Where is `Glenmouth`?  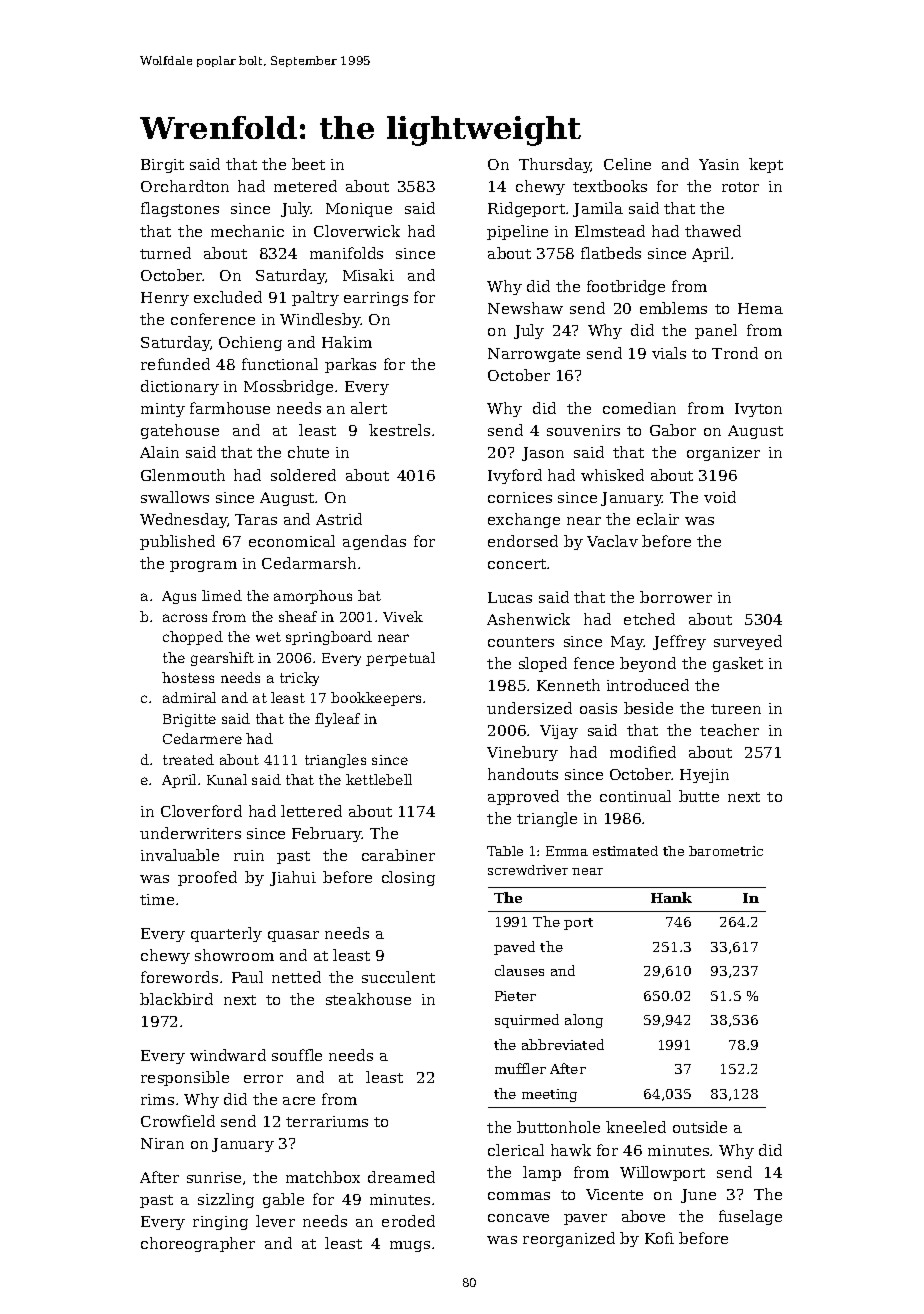
Glenmouth is located at coordinates (183, 475).
